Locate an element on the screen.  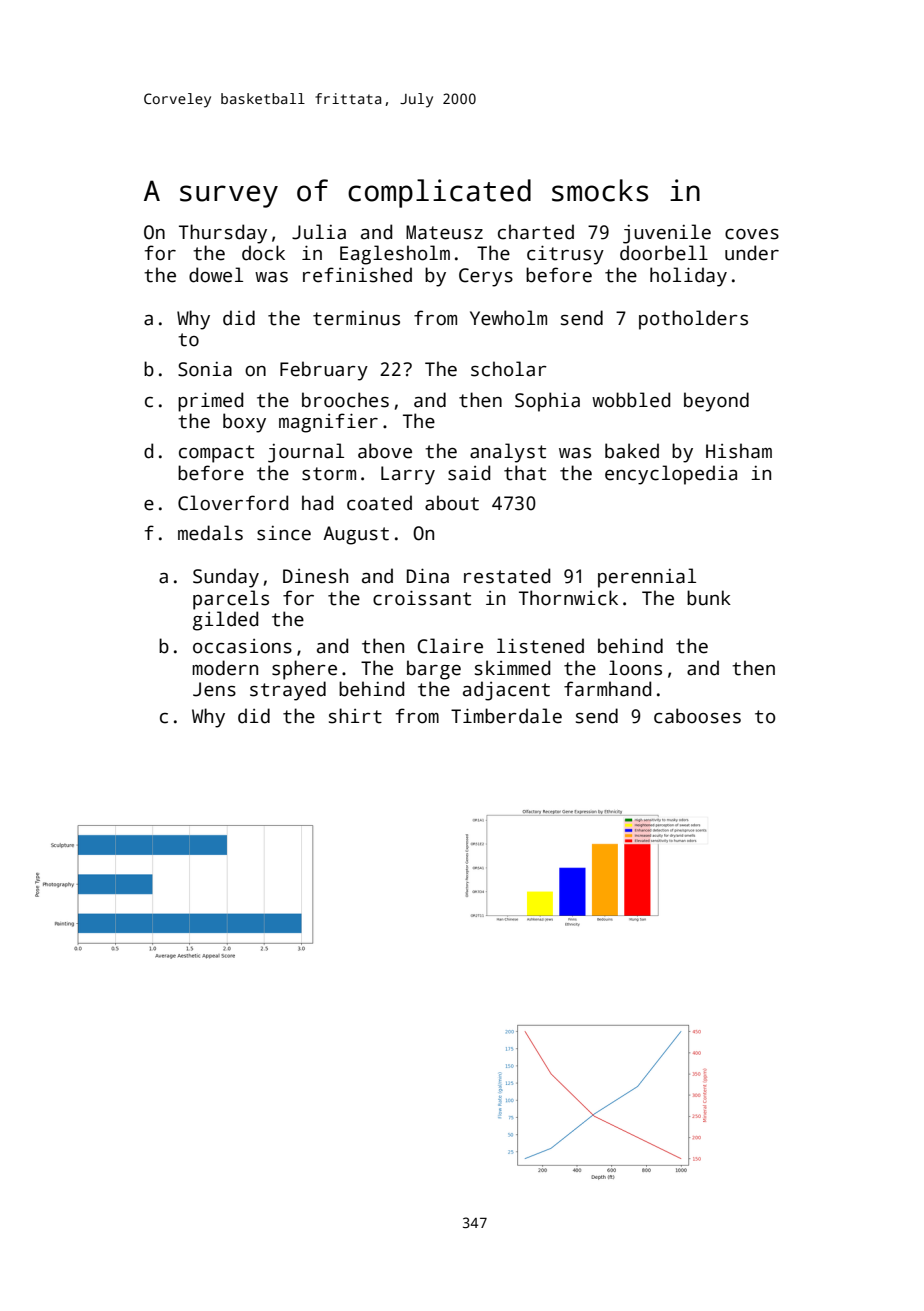
bunk is located at coordinates (709, 598).
